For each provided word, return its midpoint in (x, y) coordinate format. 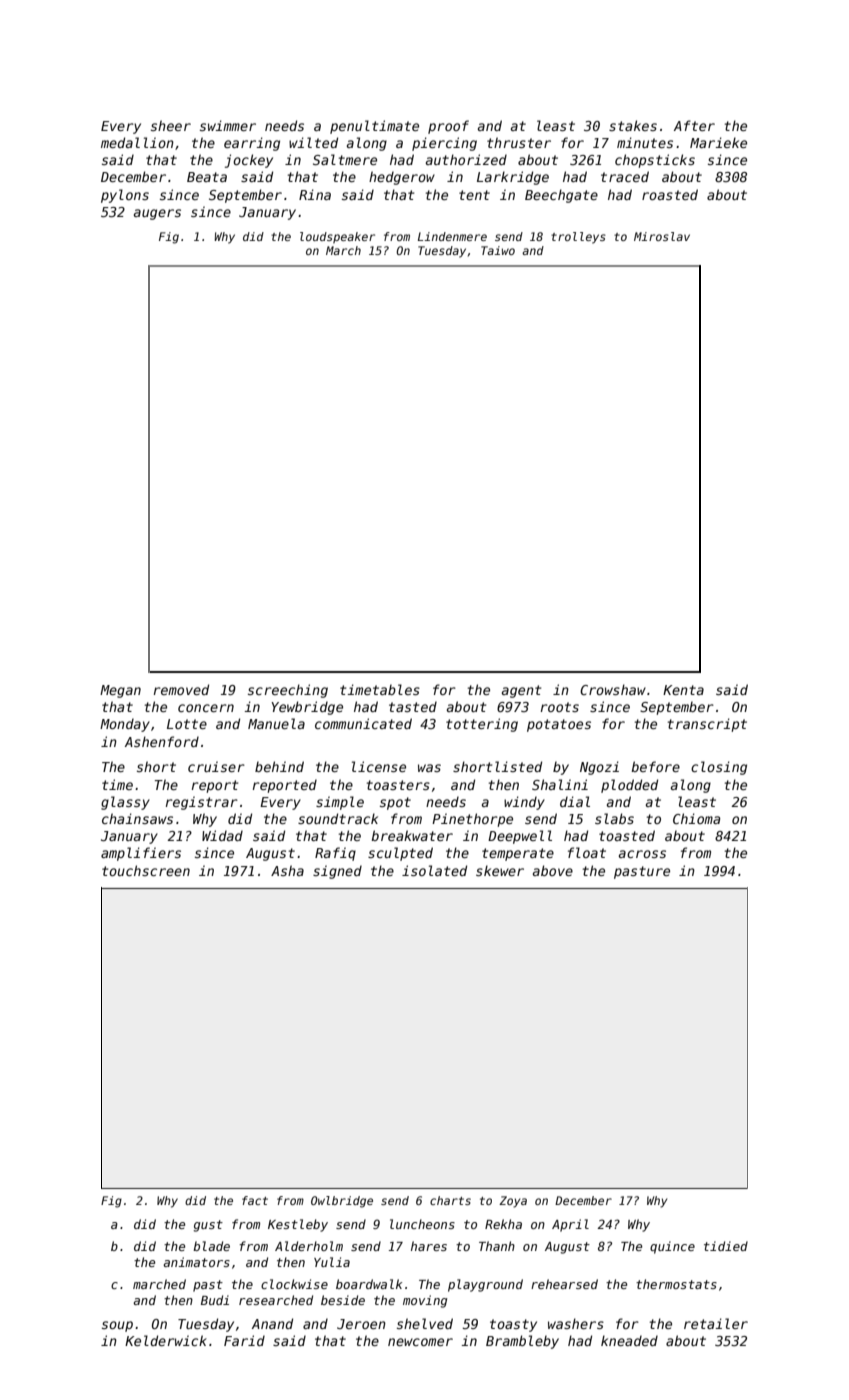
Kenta (683, 690)
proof (448, 127)
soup (117, 1326)
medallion (137, 142)
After (694, 125)
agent (521, 691)
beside (343, 1300)
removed (181, 689)
